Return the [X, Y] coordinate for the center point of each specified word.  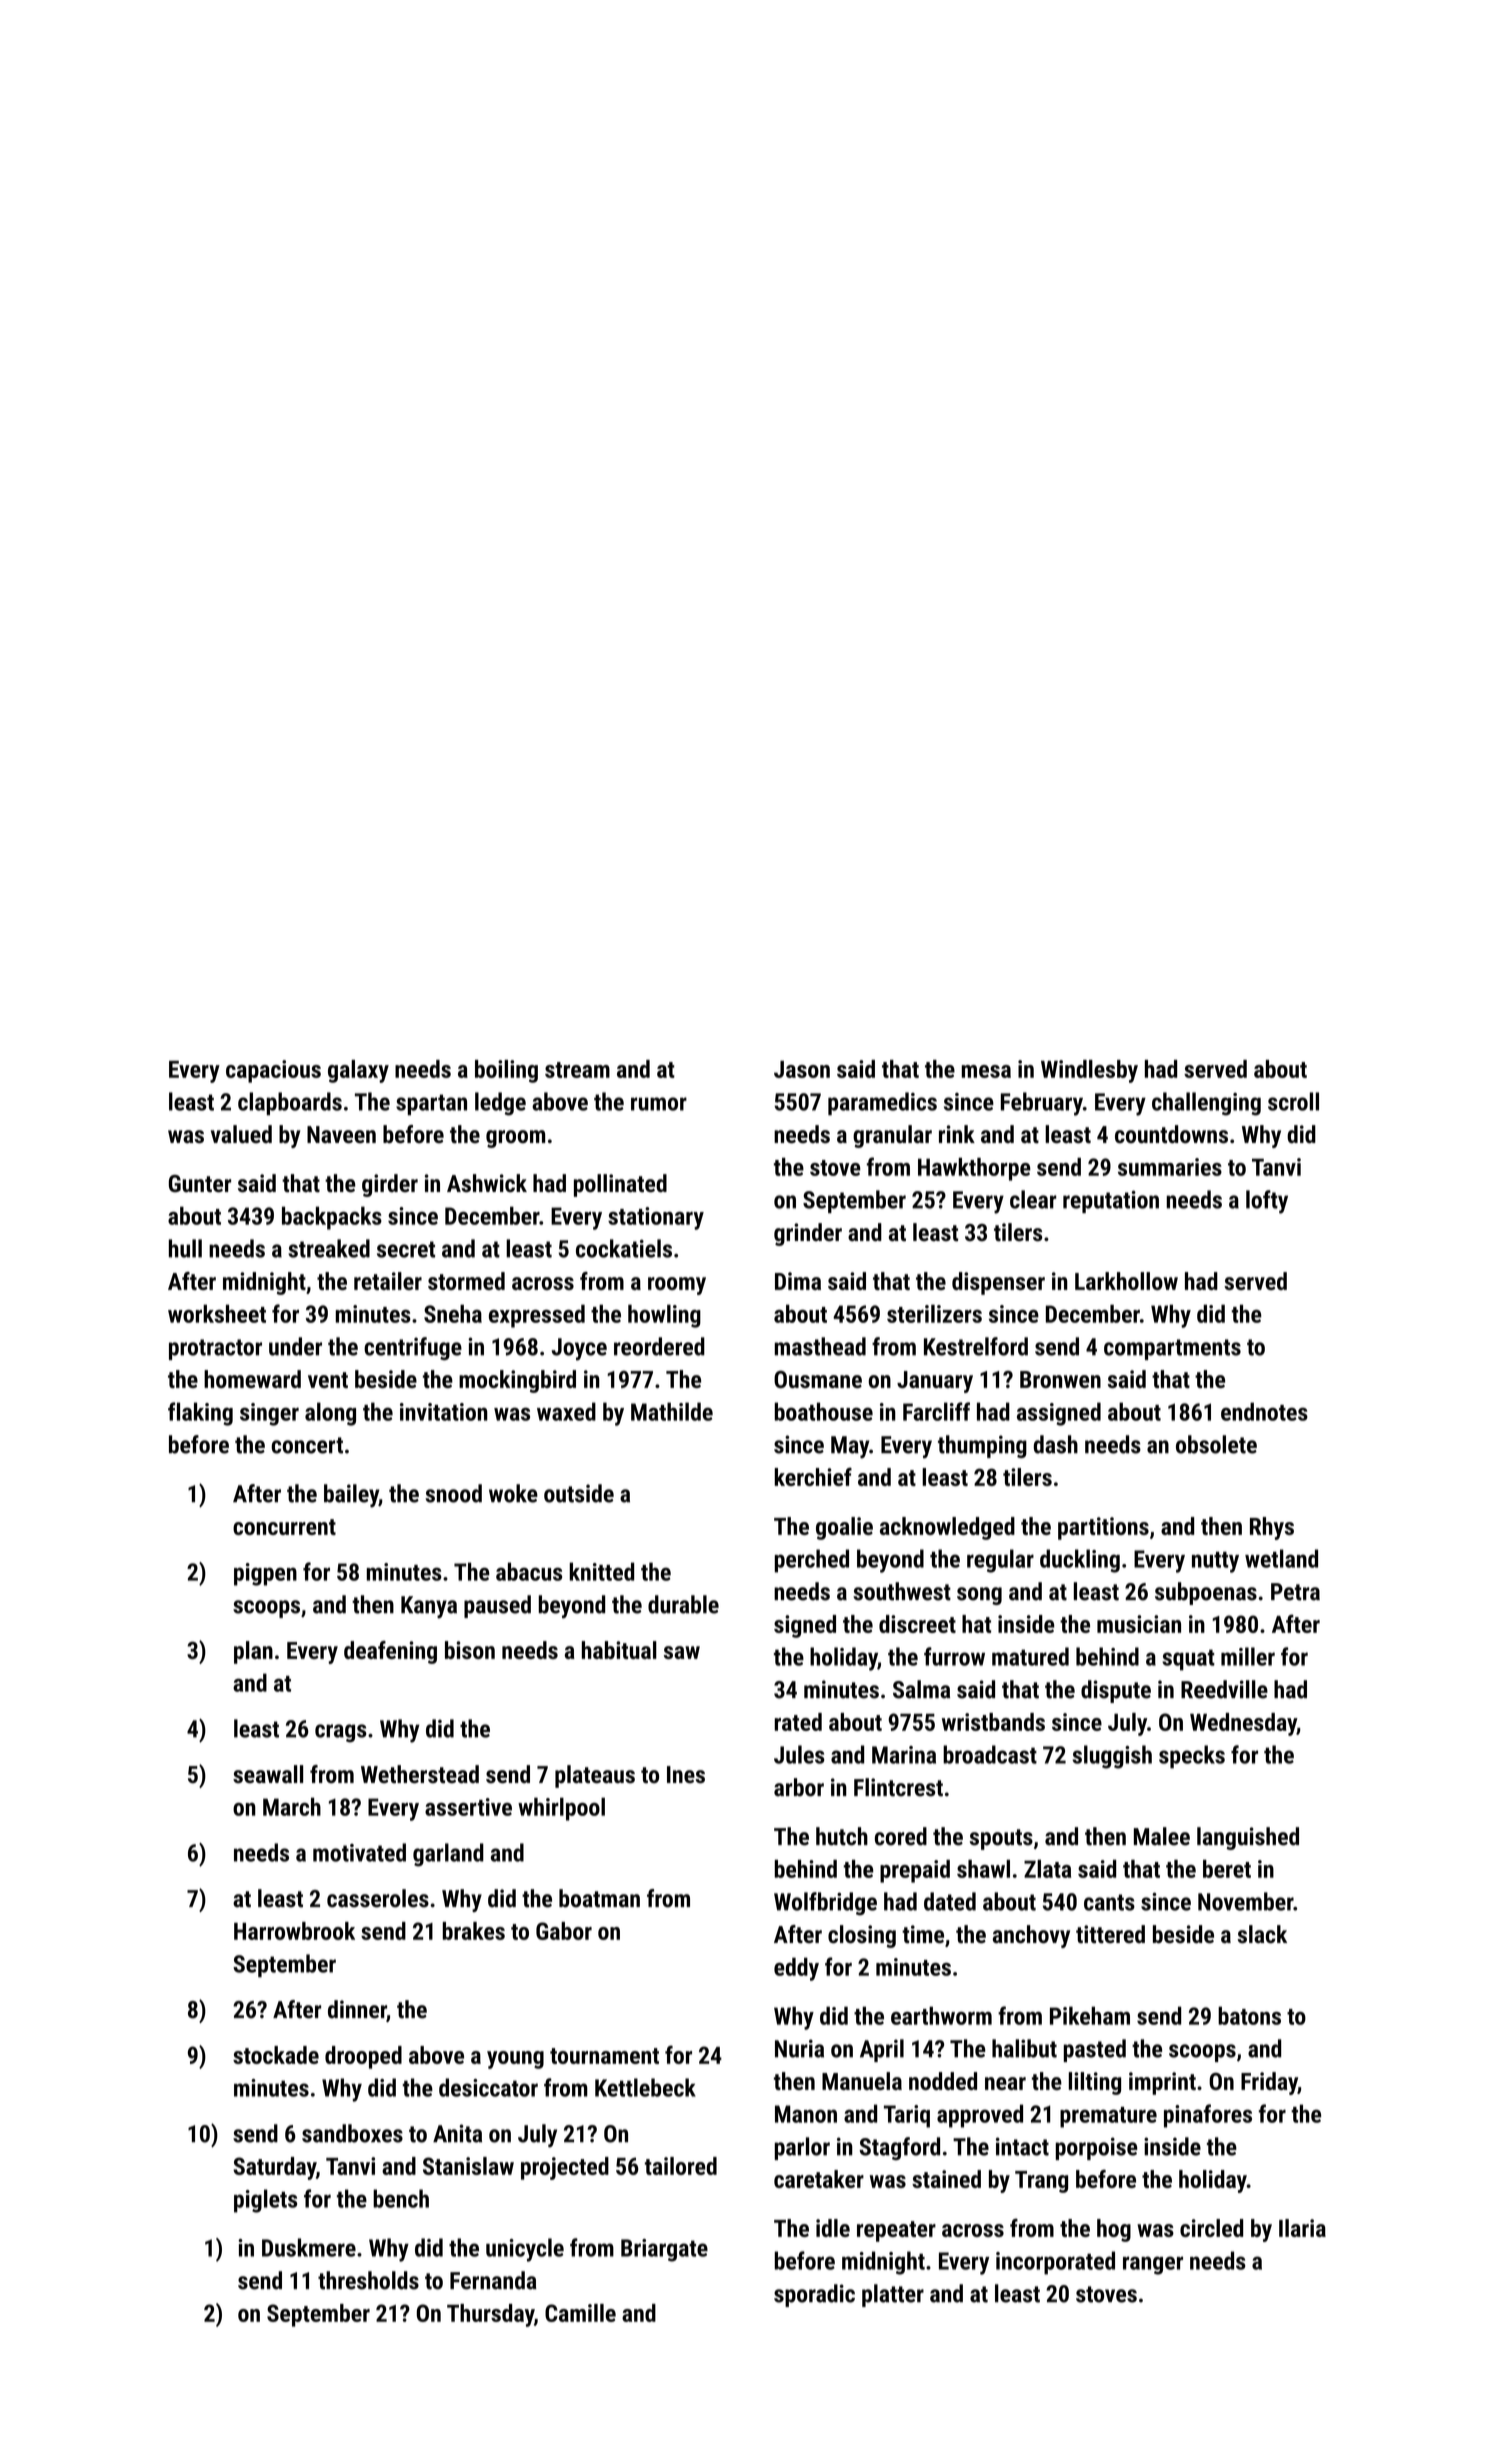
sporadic [814, 2295]
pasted [1095, 2050]
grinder [808, 1234]
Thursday [490, 2315]
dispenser [998, 1283]
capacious [273, 1071]
